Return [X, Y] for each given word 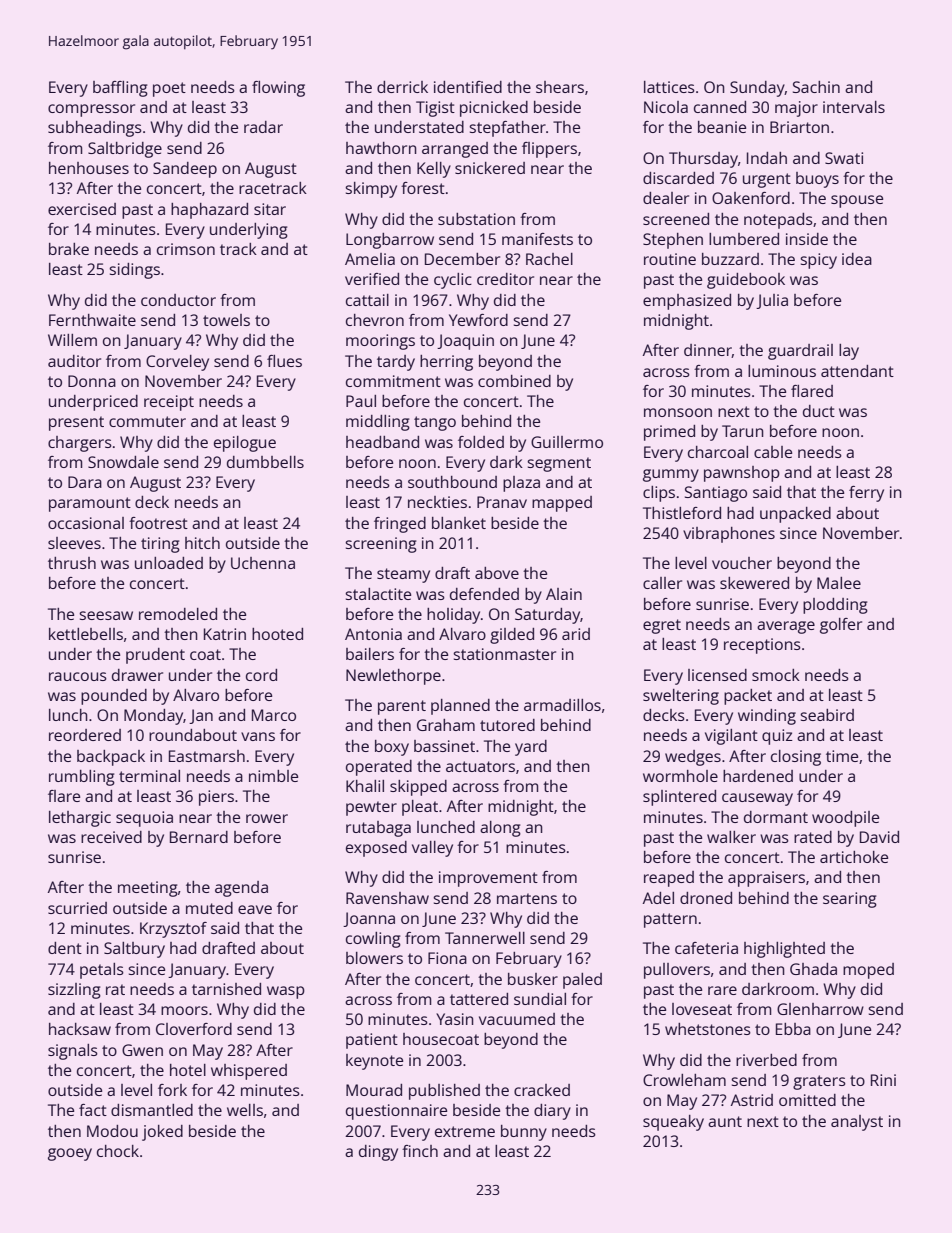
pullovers [677, 971]
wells [245, 1110]
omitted [807, 1100]
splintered [679, 798]
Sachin [816, 87]
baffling [120, 89]
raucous [78, 676]
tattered [479, 999]
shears [560, 87]
